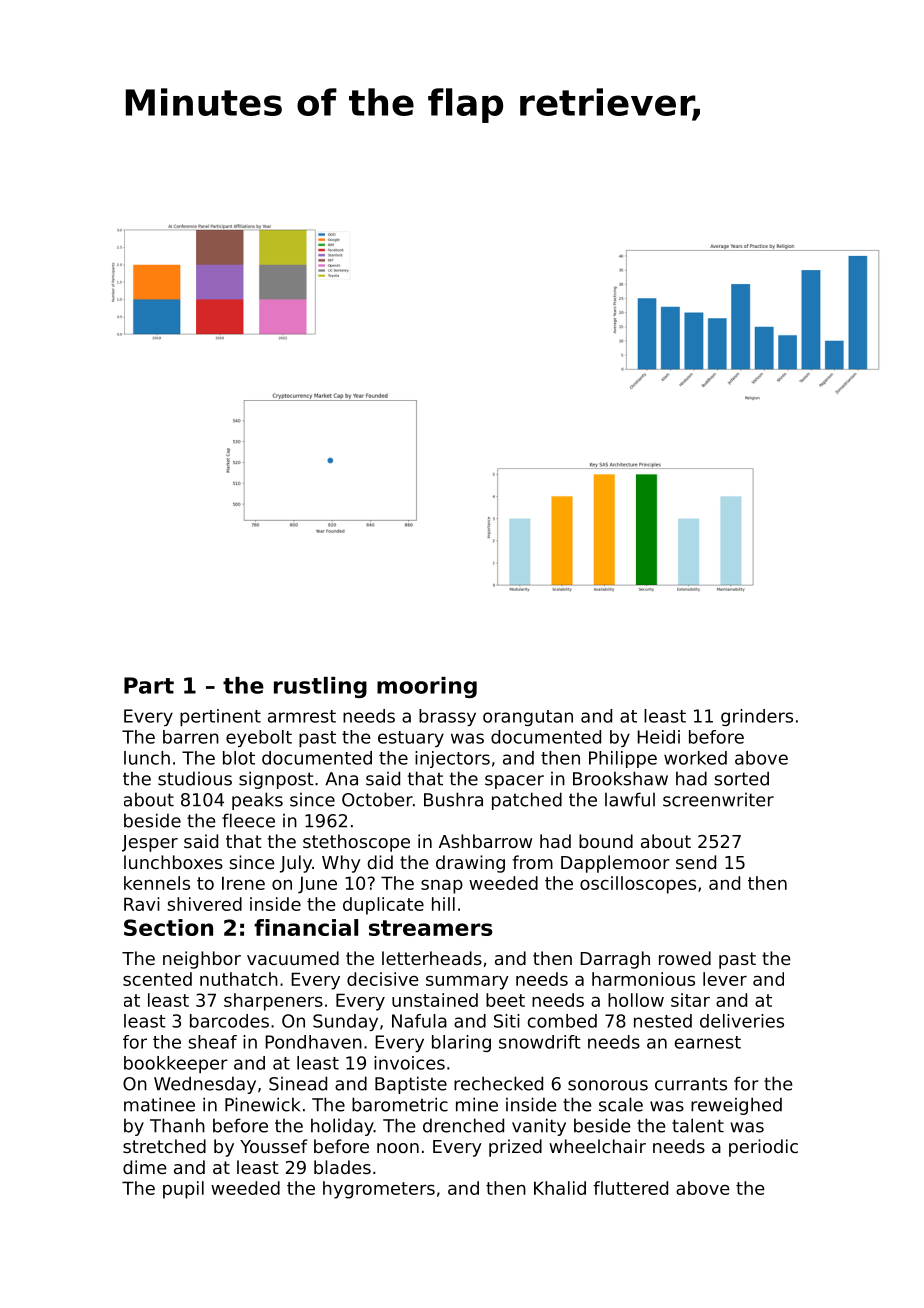  What do you see at coordinates (274, 1146) in the image?
I see `Youssef` at bounding box center [274, 1146].
